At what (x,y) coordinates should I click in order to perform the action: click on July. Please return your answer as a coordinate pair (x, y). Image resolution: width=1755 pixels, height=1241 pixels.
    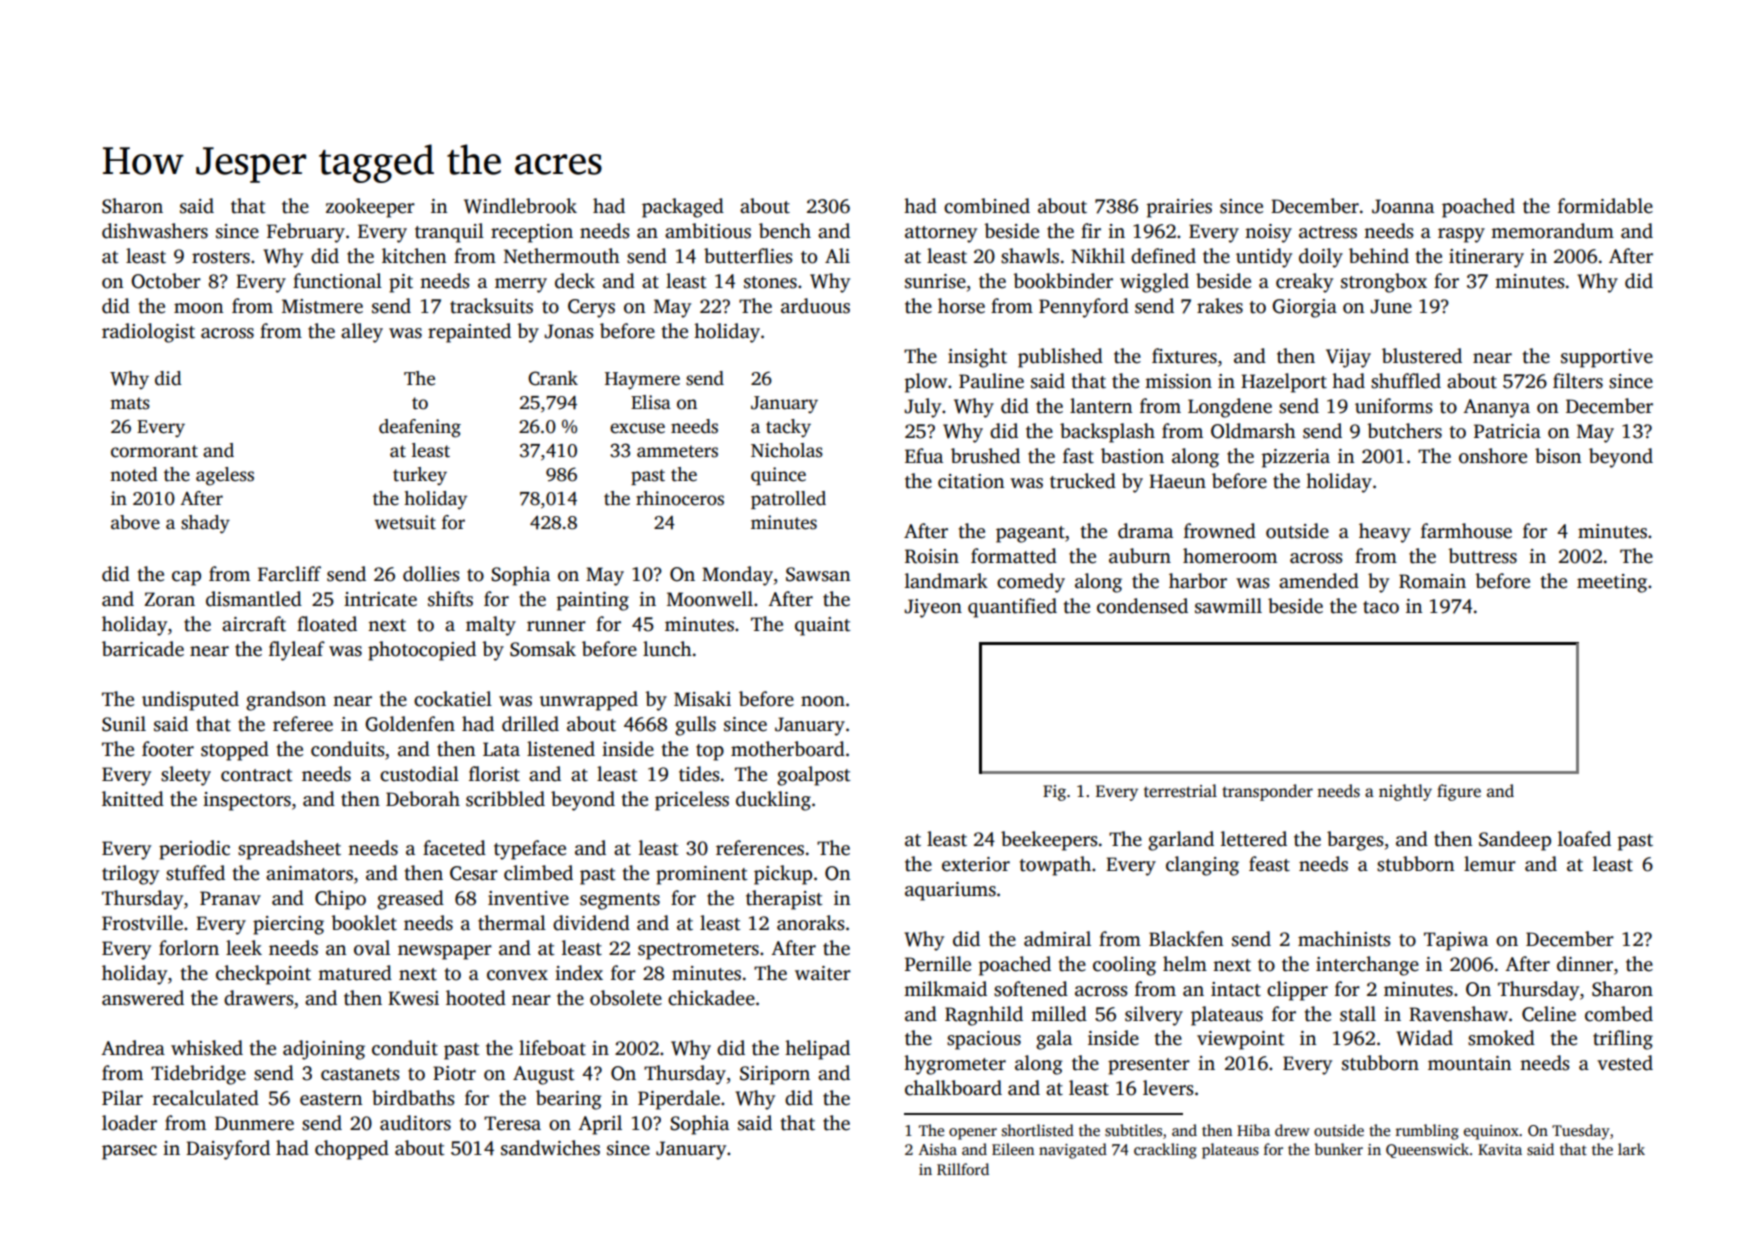
    Looking at the image, I should click on (922, 408).
